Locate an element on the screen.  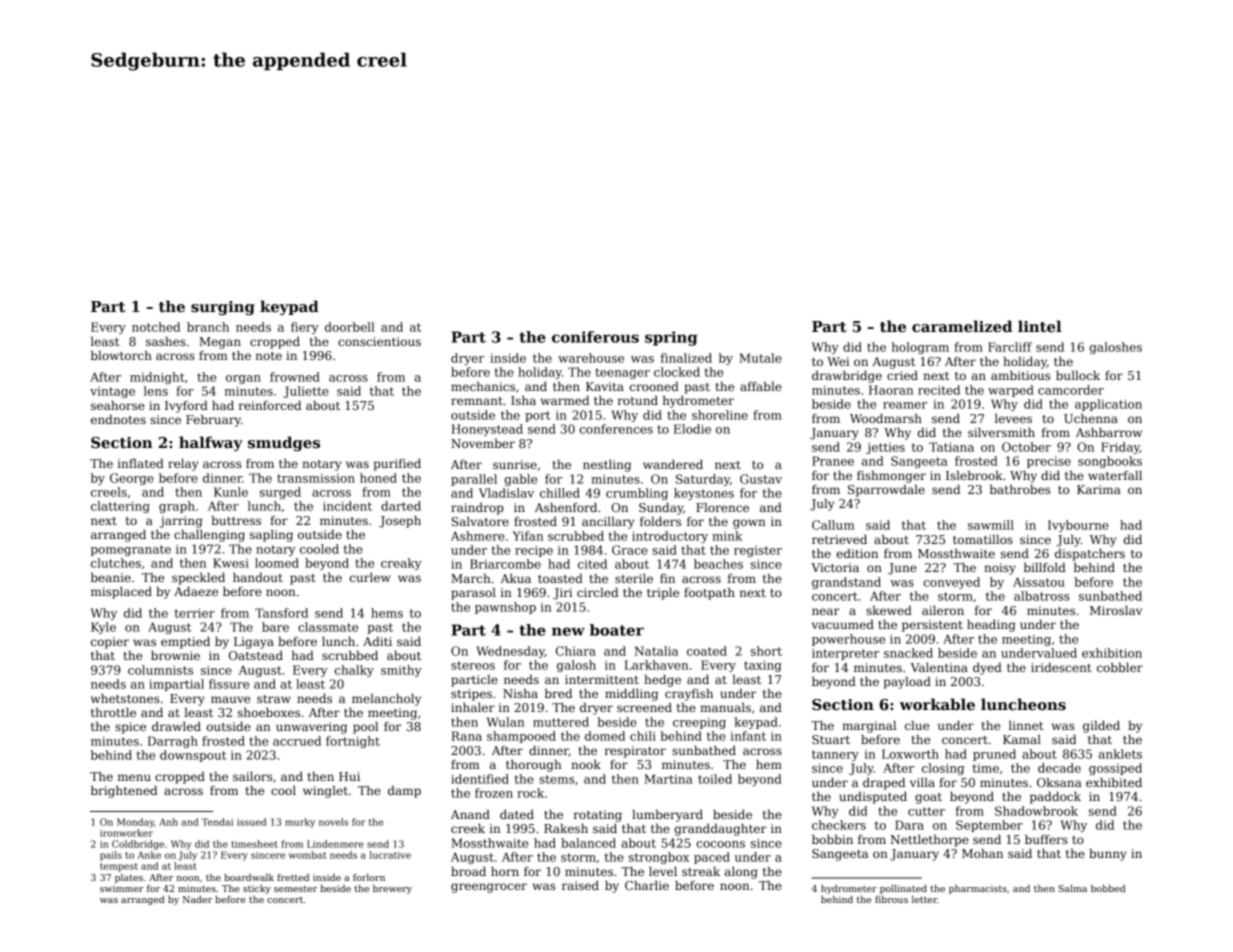
dispatchers is located at coordinates (1090, 555).
